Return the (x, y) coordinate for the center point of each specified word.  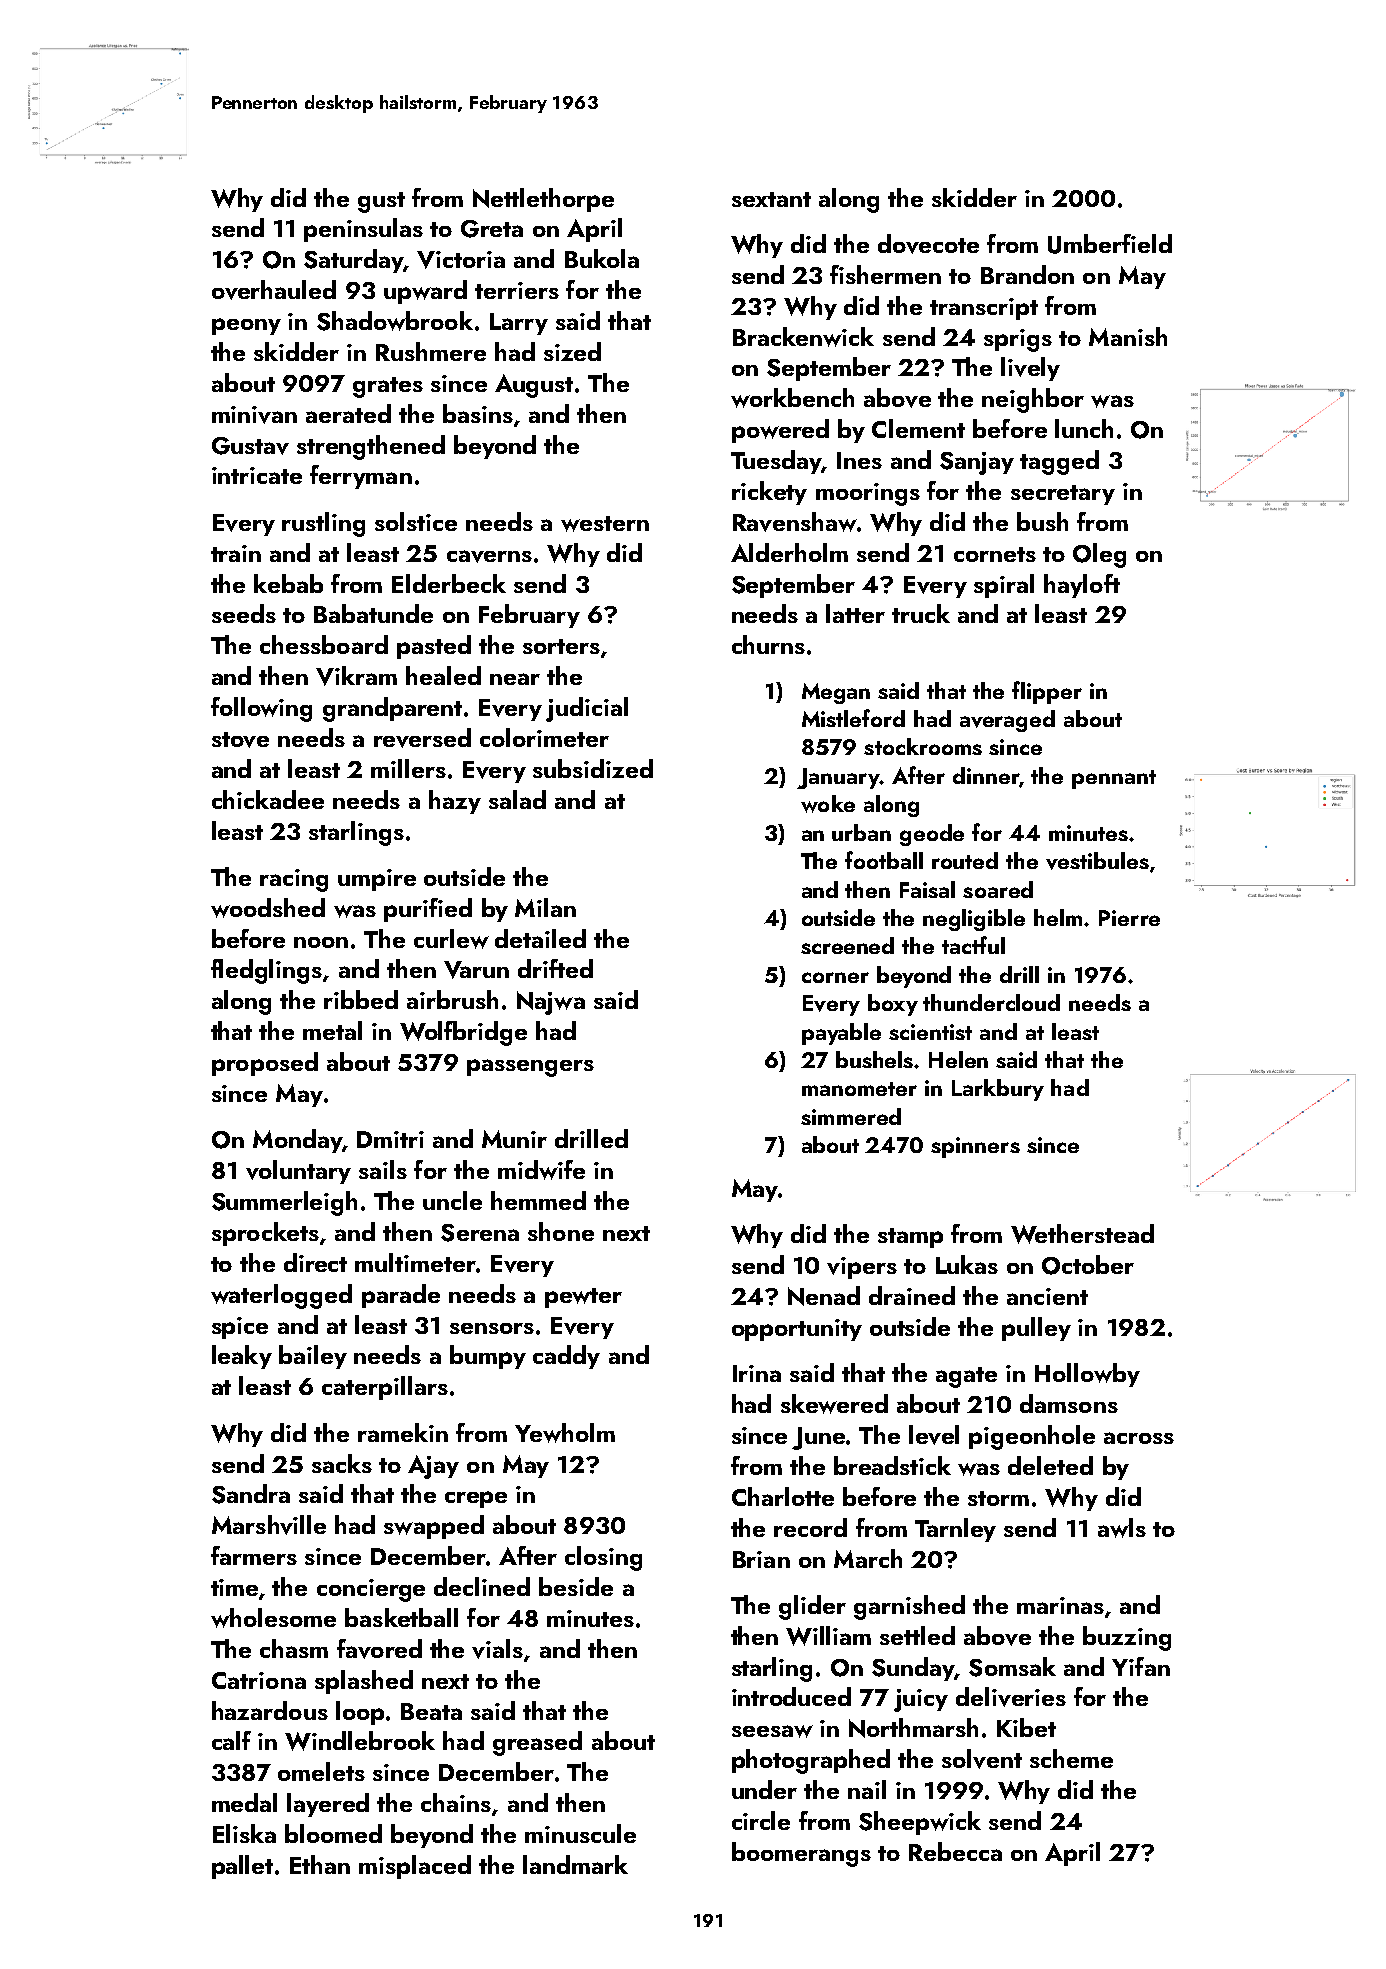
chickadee (268, 799)
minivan (254, 415)
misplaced (415, 1867)
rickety (769, 493)
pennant (1114, 779)
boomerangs (801, 1854)
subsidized (593, 768)
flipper (1047, 692)
